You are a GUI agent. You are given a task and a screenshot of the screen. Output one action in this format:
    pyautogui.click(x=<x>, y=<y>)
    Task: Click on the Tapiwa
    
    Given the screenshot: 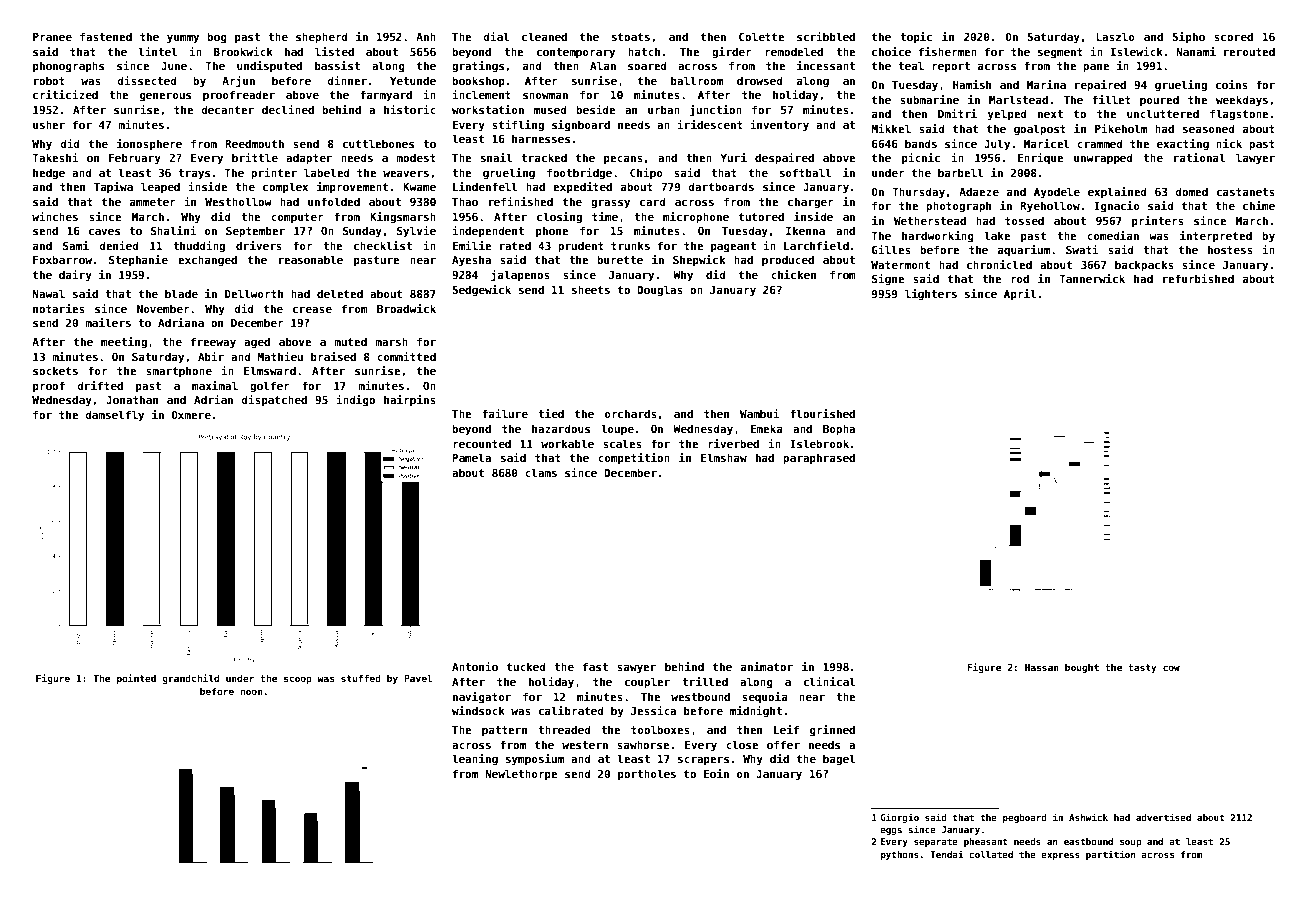 What is the action you would take?
    pyautogui.click(x=113, y=187)
